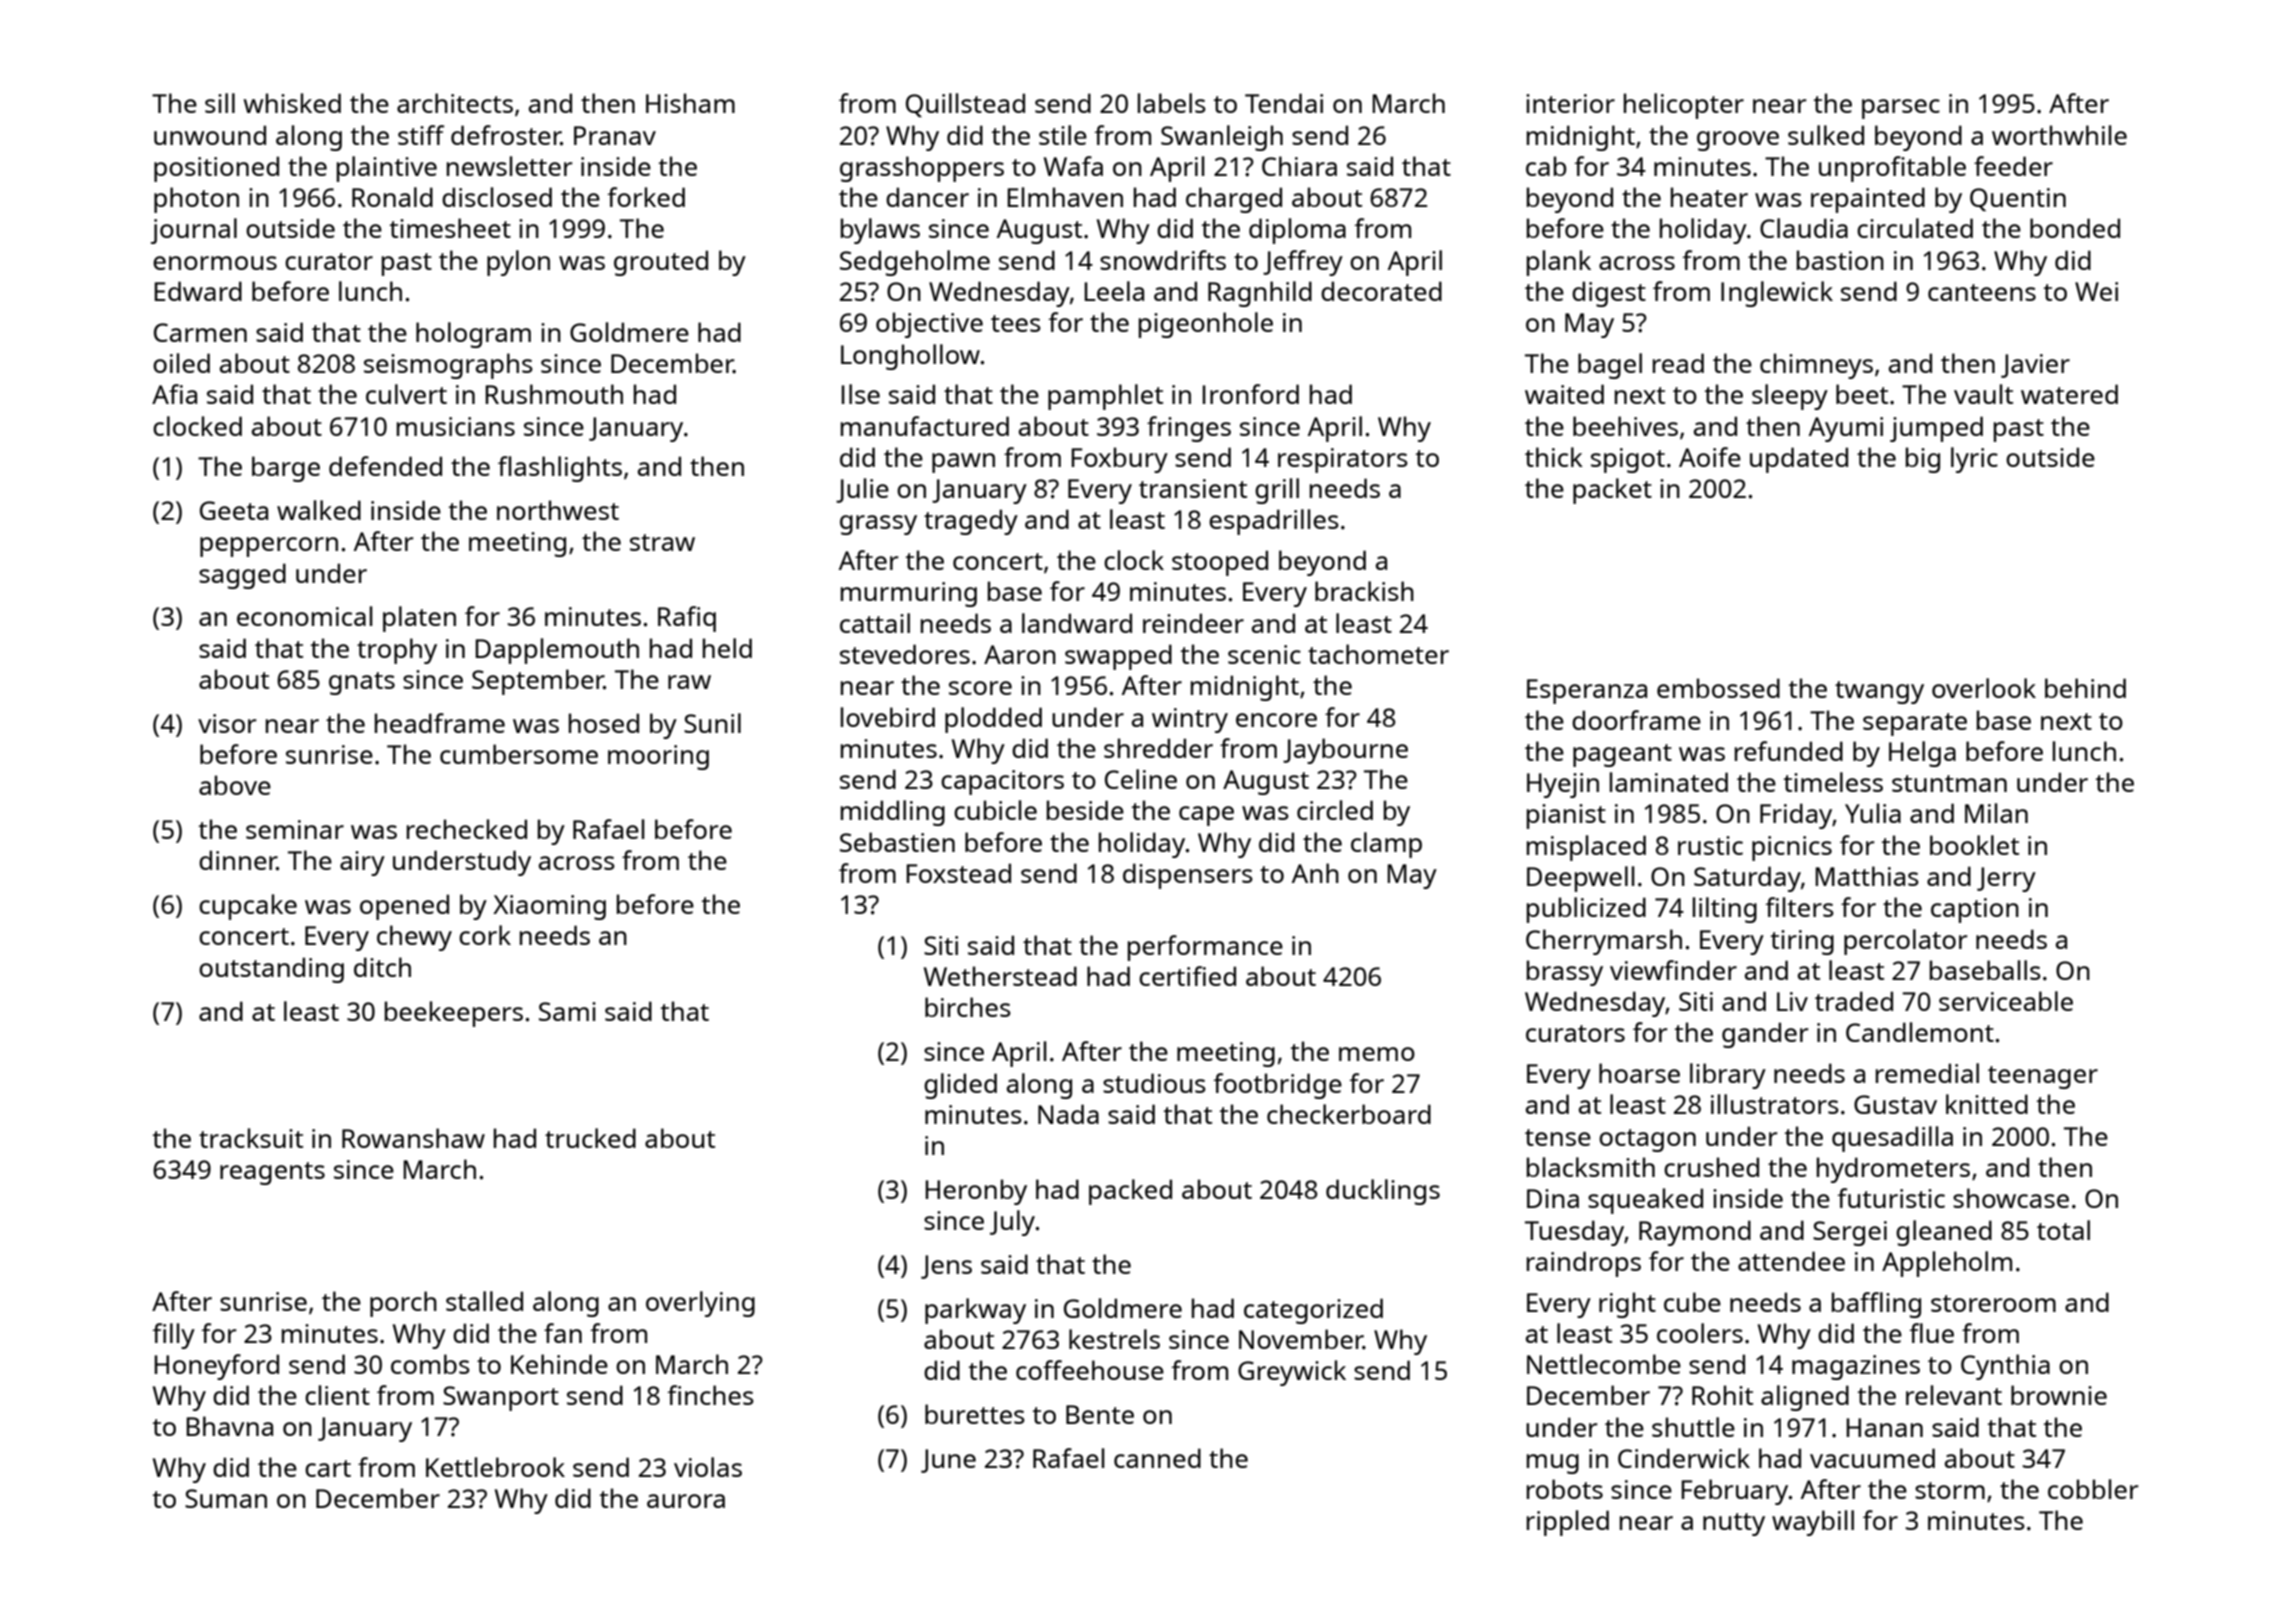  Describe the element at coordinates (1905, 942) in the screenshot. I see `percolator` at that location.
